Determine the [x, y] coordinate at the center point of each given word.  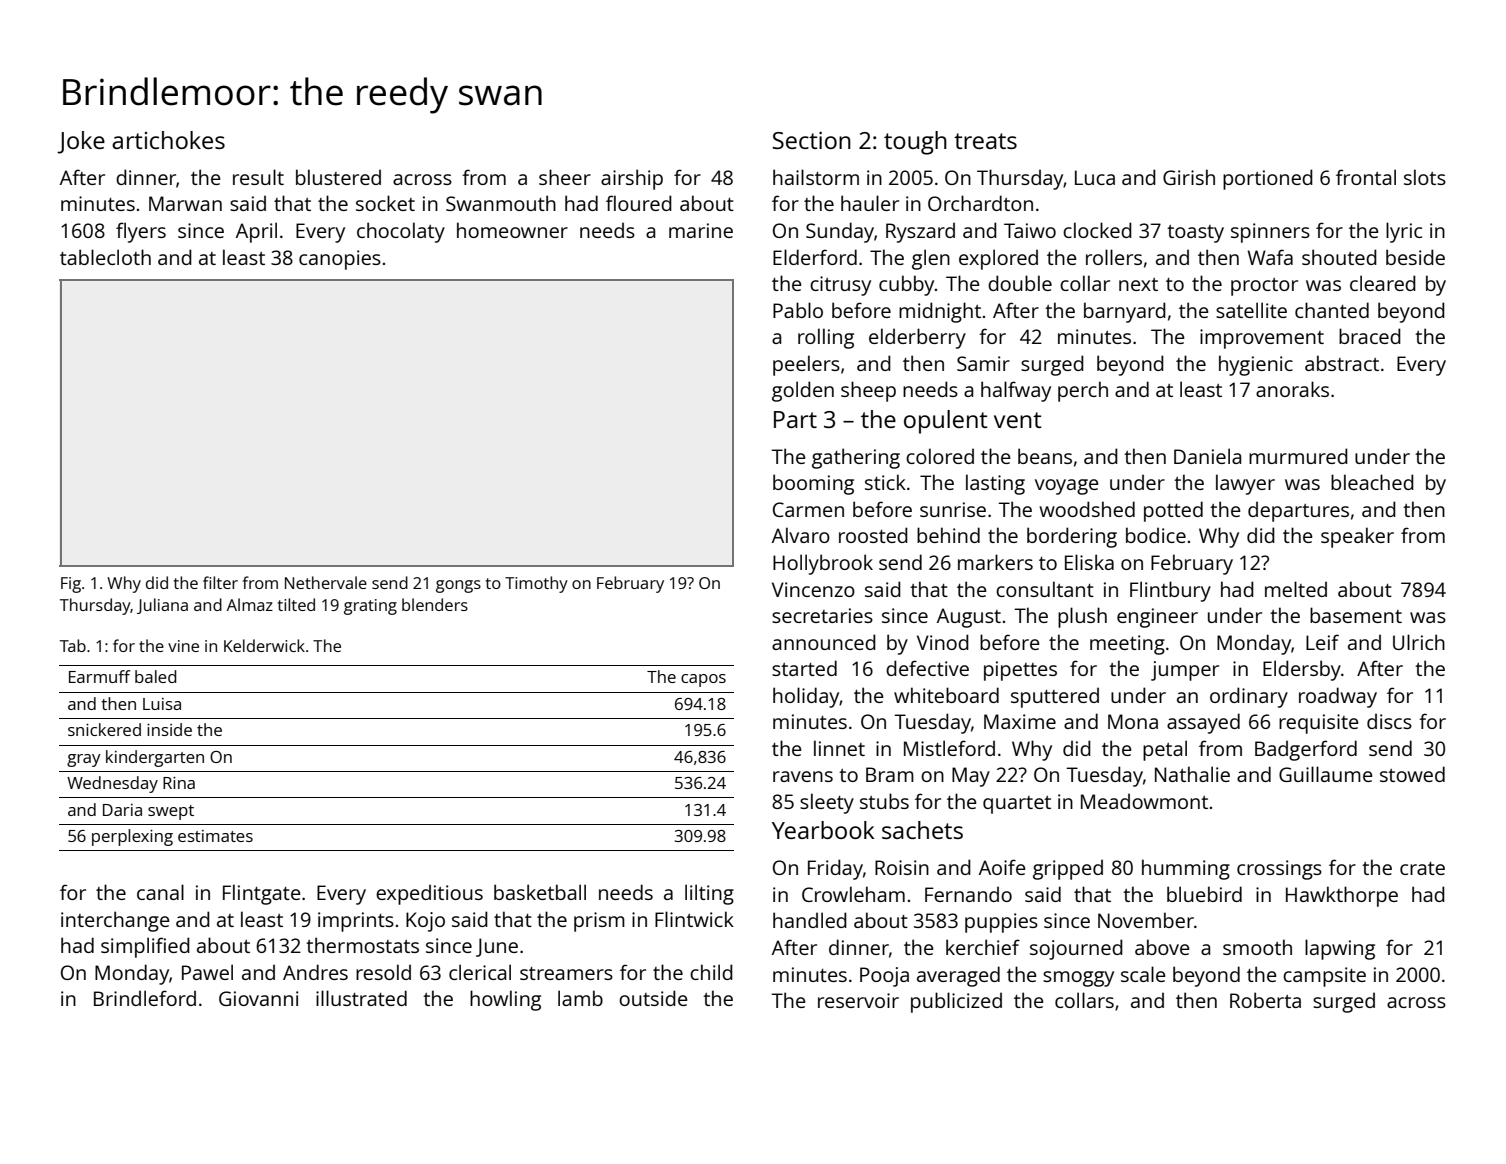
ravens [803, 776]
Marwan [185, 203]
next [1138, 284]
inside [169, 729]
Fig [71, 585]
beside [1415, 257]
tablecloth [105, 257]
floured [639, 203]
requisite [1319, 724]
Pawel [207, 972]
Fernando [968, 894]
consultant [1045, 589]
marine [701, 230]
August [969, 618]
